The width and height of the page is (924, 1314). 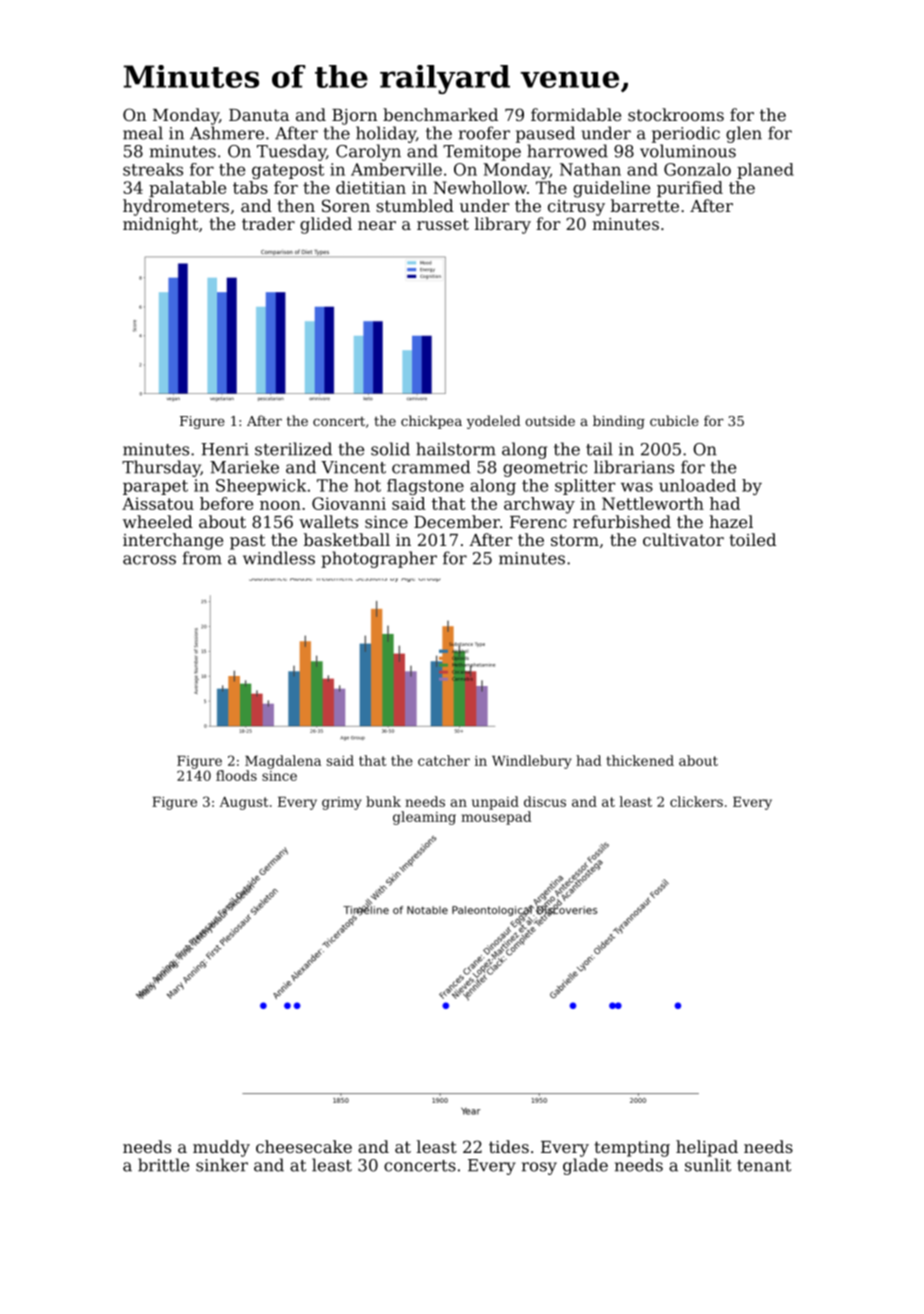 What do you see at coordinates (424, 818) in the page?
I see `gleaming` at bounding box center [424, 818].
